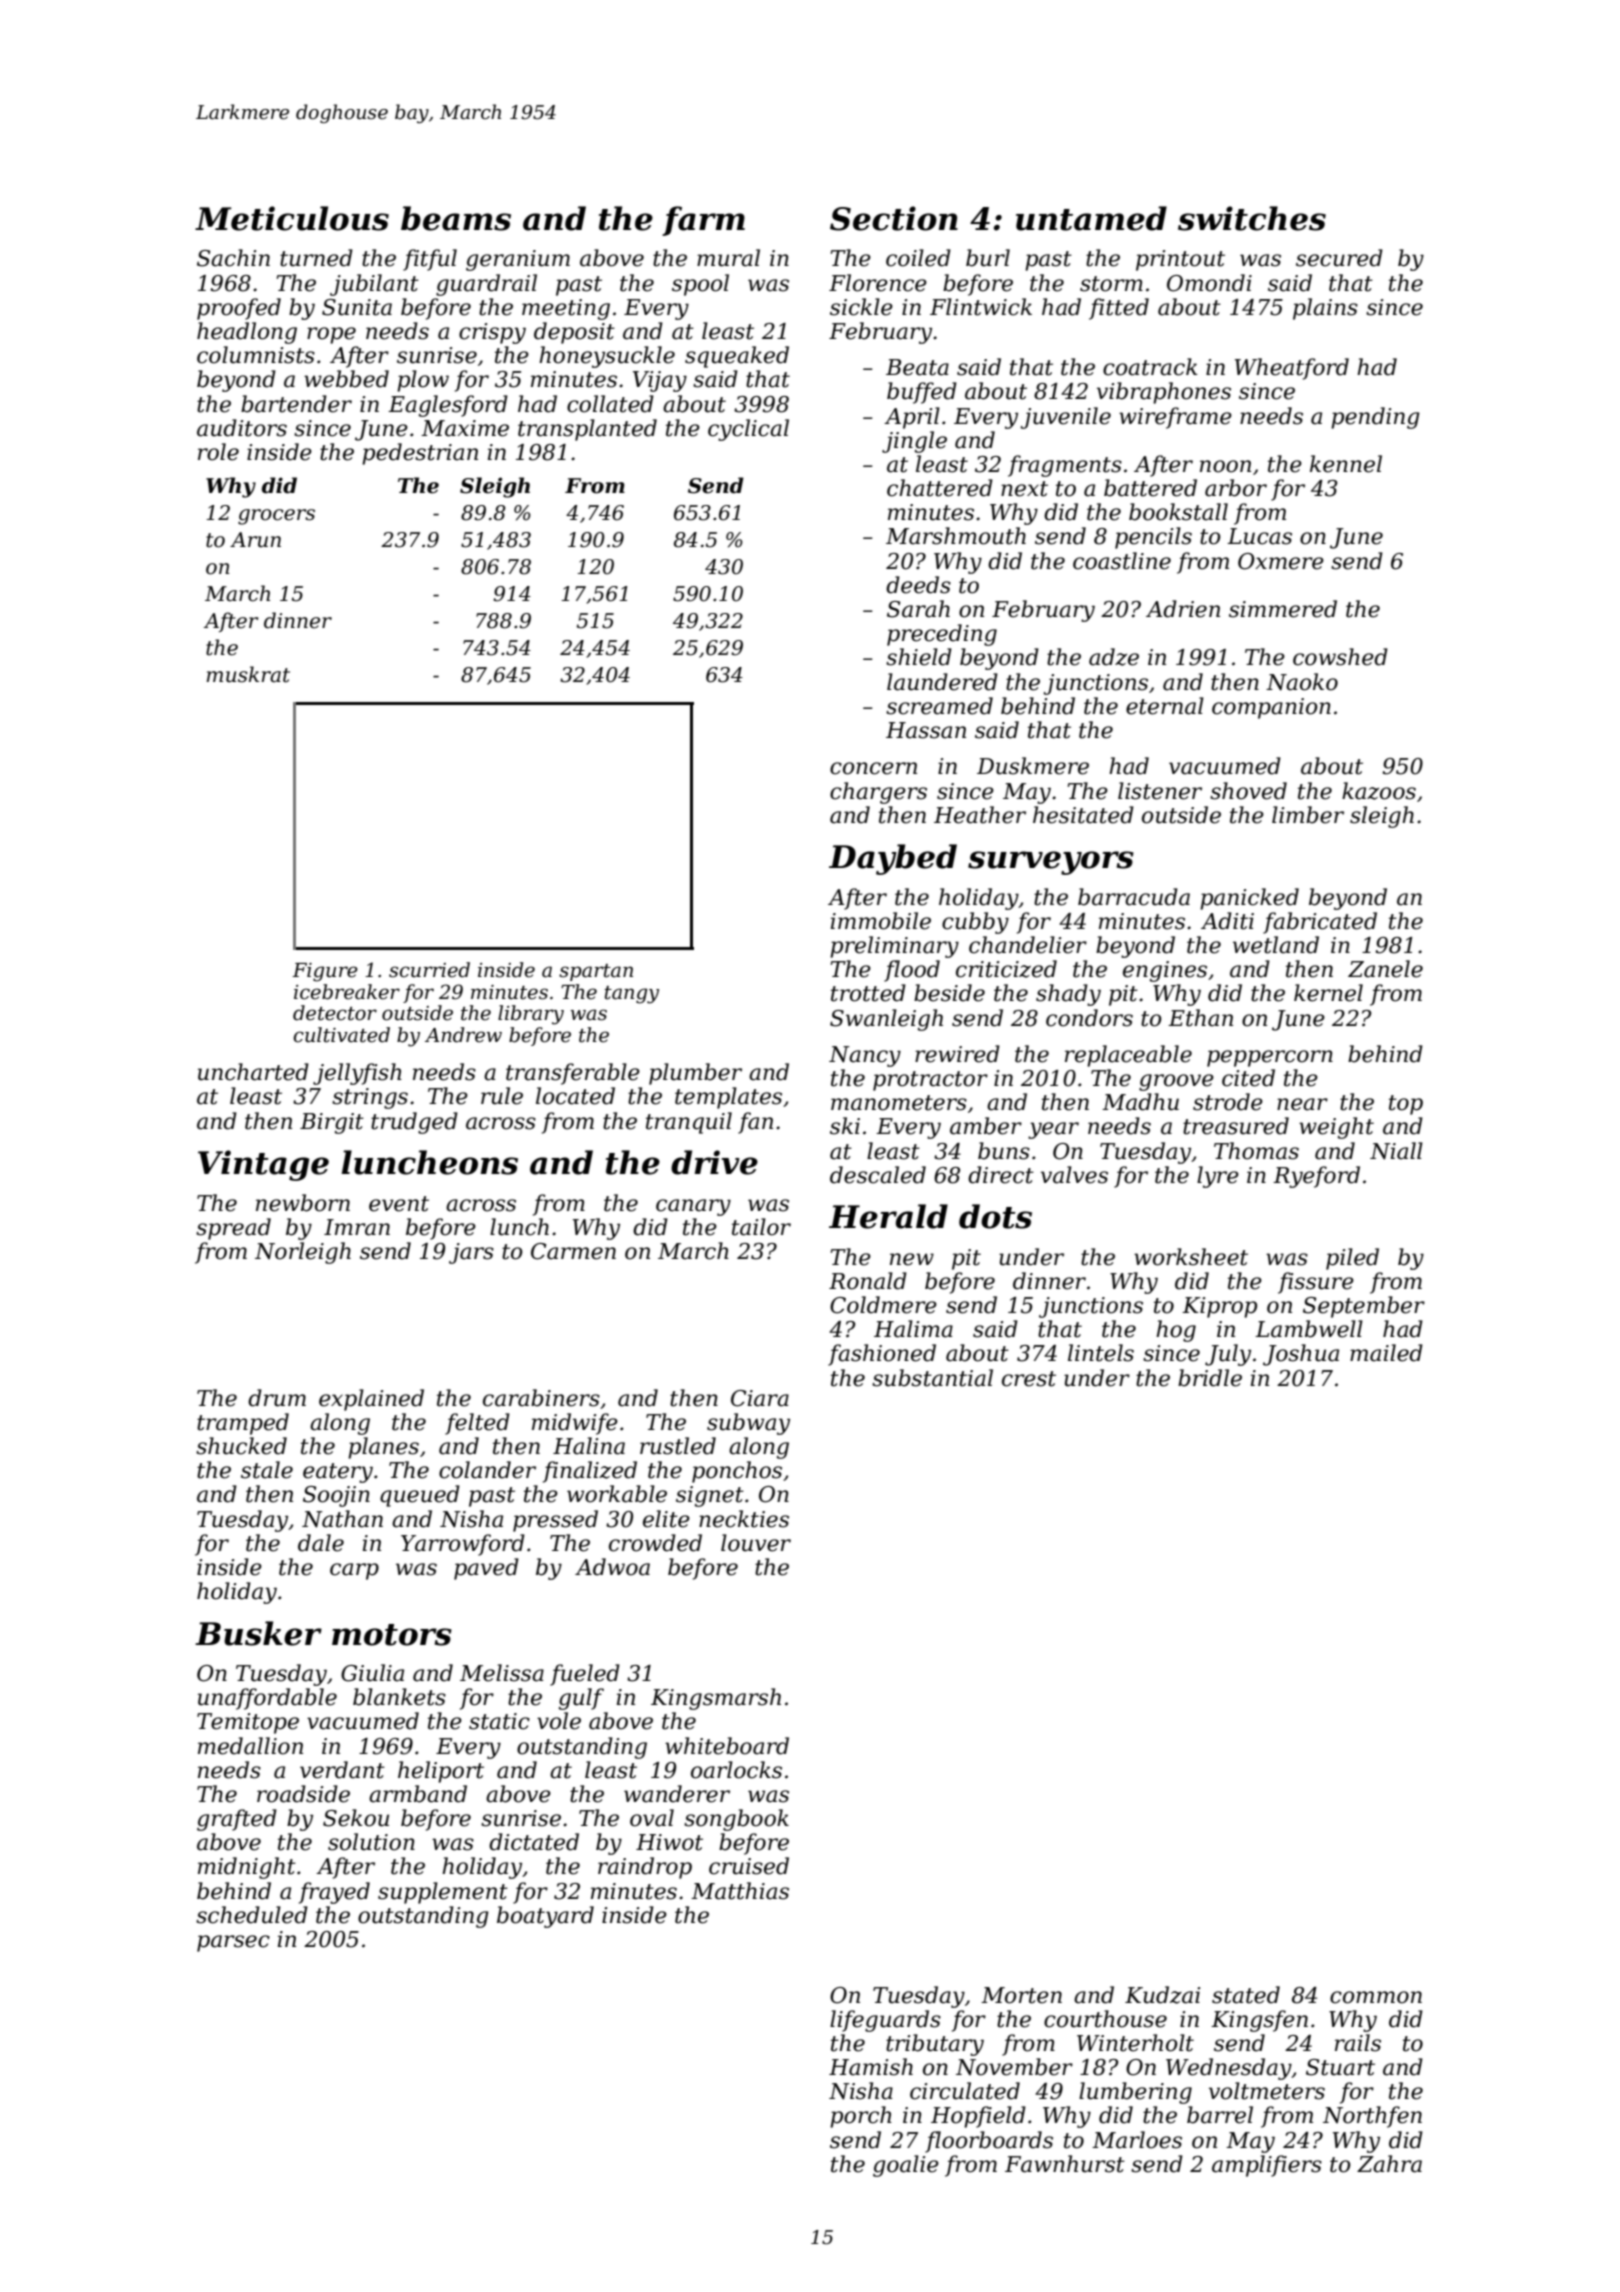 The image size is (1620, 2292). What do you see at coordinates (248, 674) in the screenshot?
I see `muskrat` at bounding box center [248, 674].
